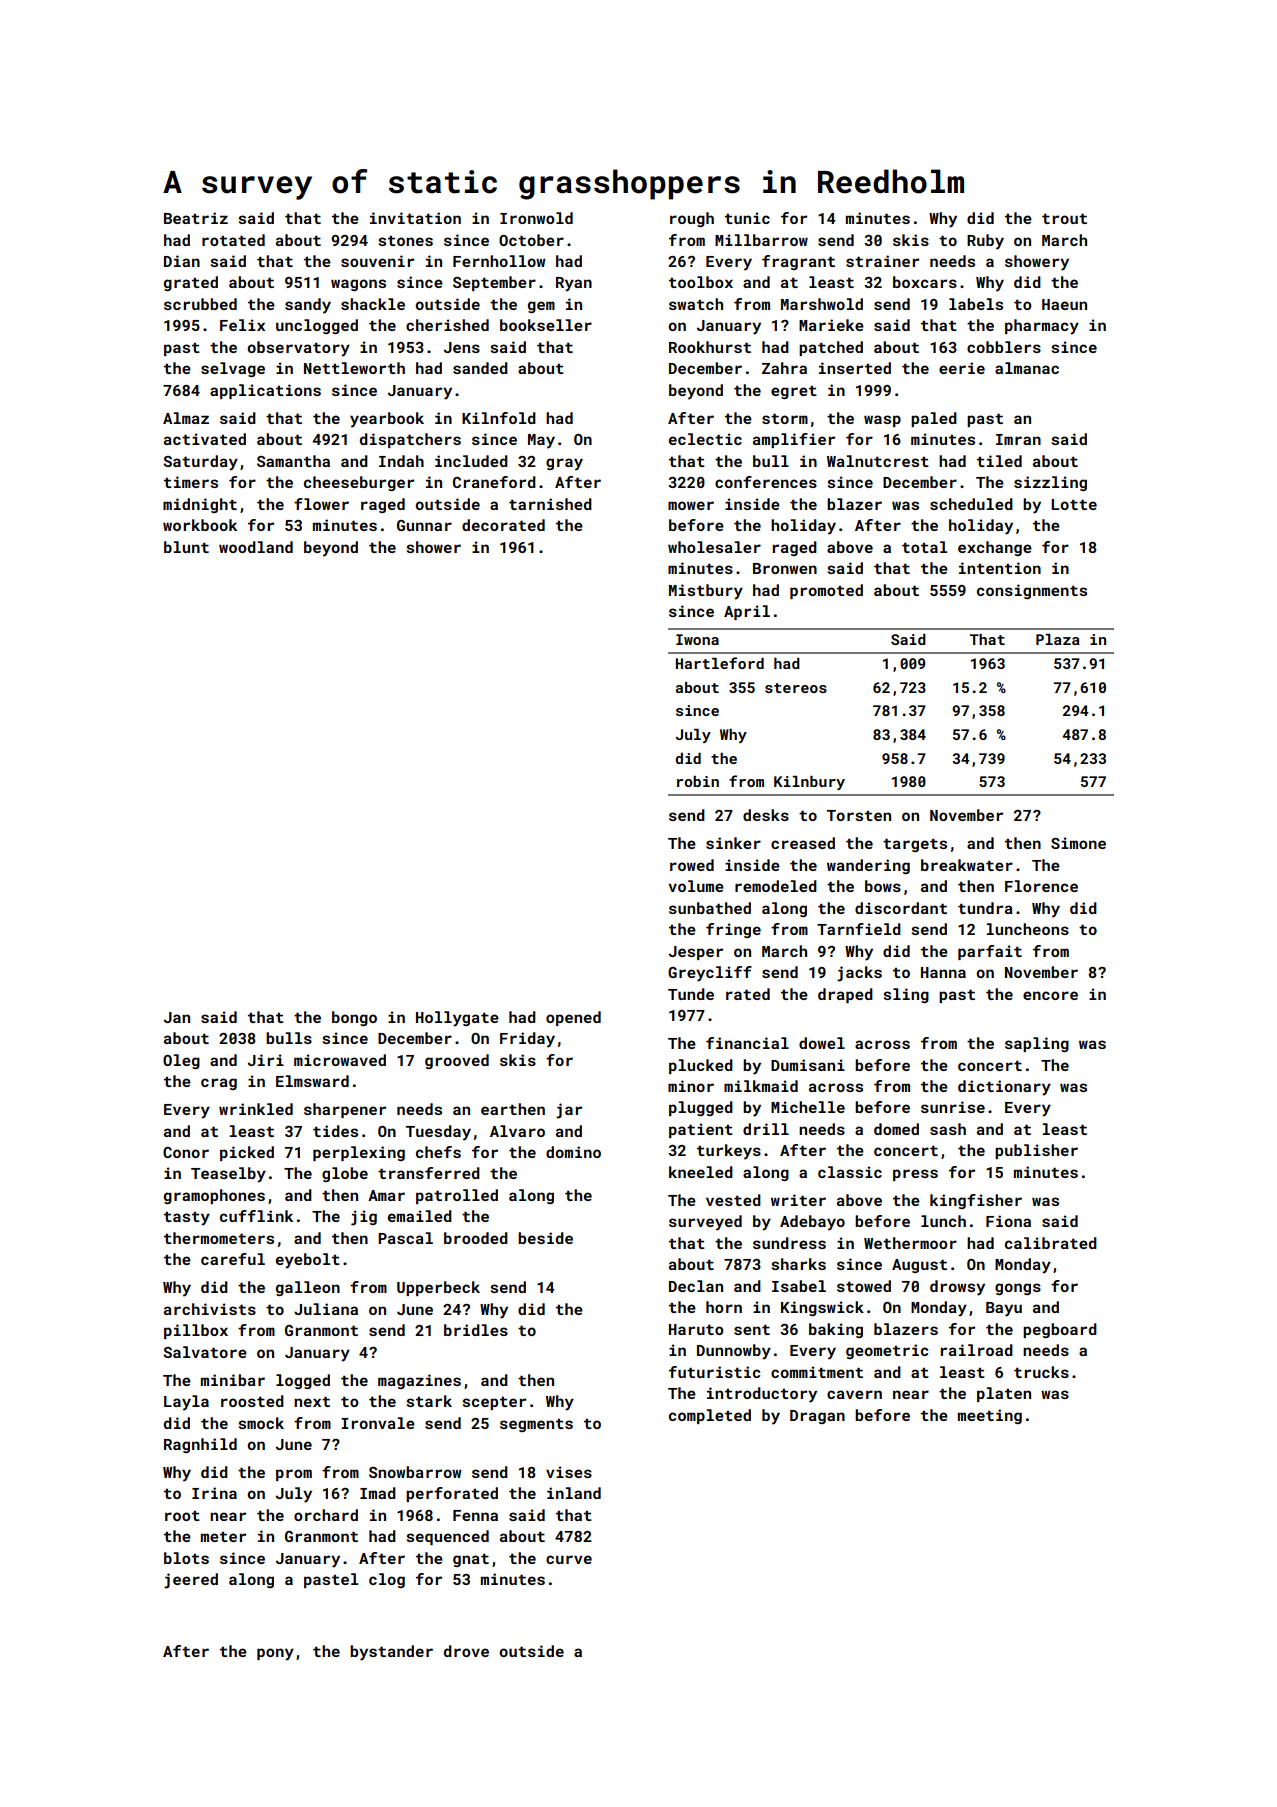 This screenshot has width=1277, height=1807. Describe the element at coordinates (1037, 1044) in the screenshot. I see `sapling` at that location.
